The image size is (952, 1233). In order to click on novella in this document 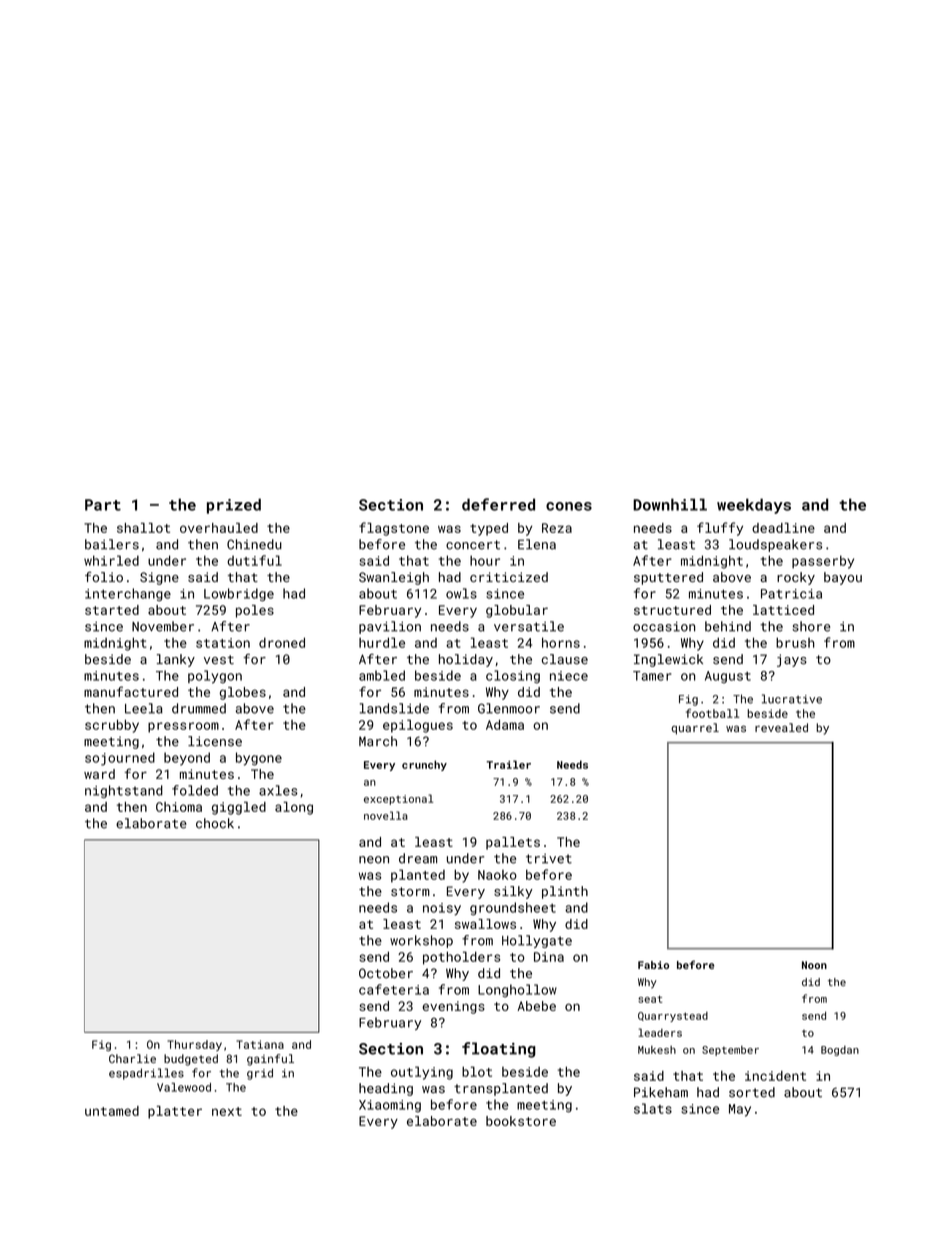, I will do `click(386, 815)`.
